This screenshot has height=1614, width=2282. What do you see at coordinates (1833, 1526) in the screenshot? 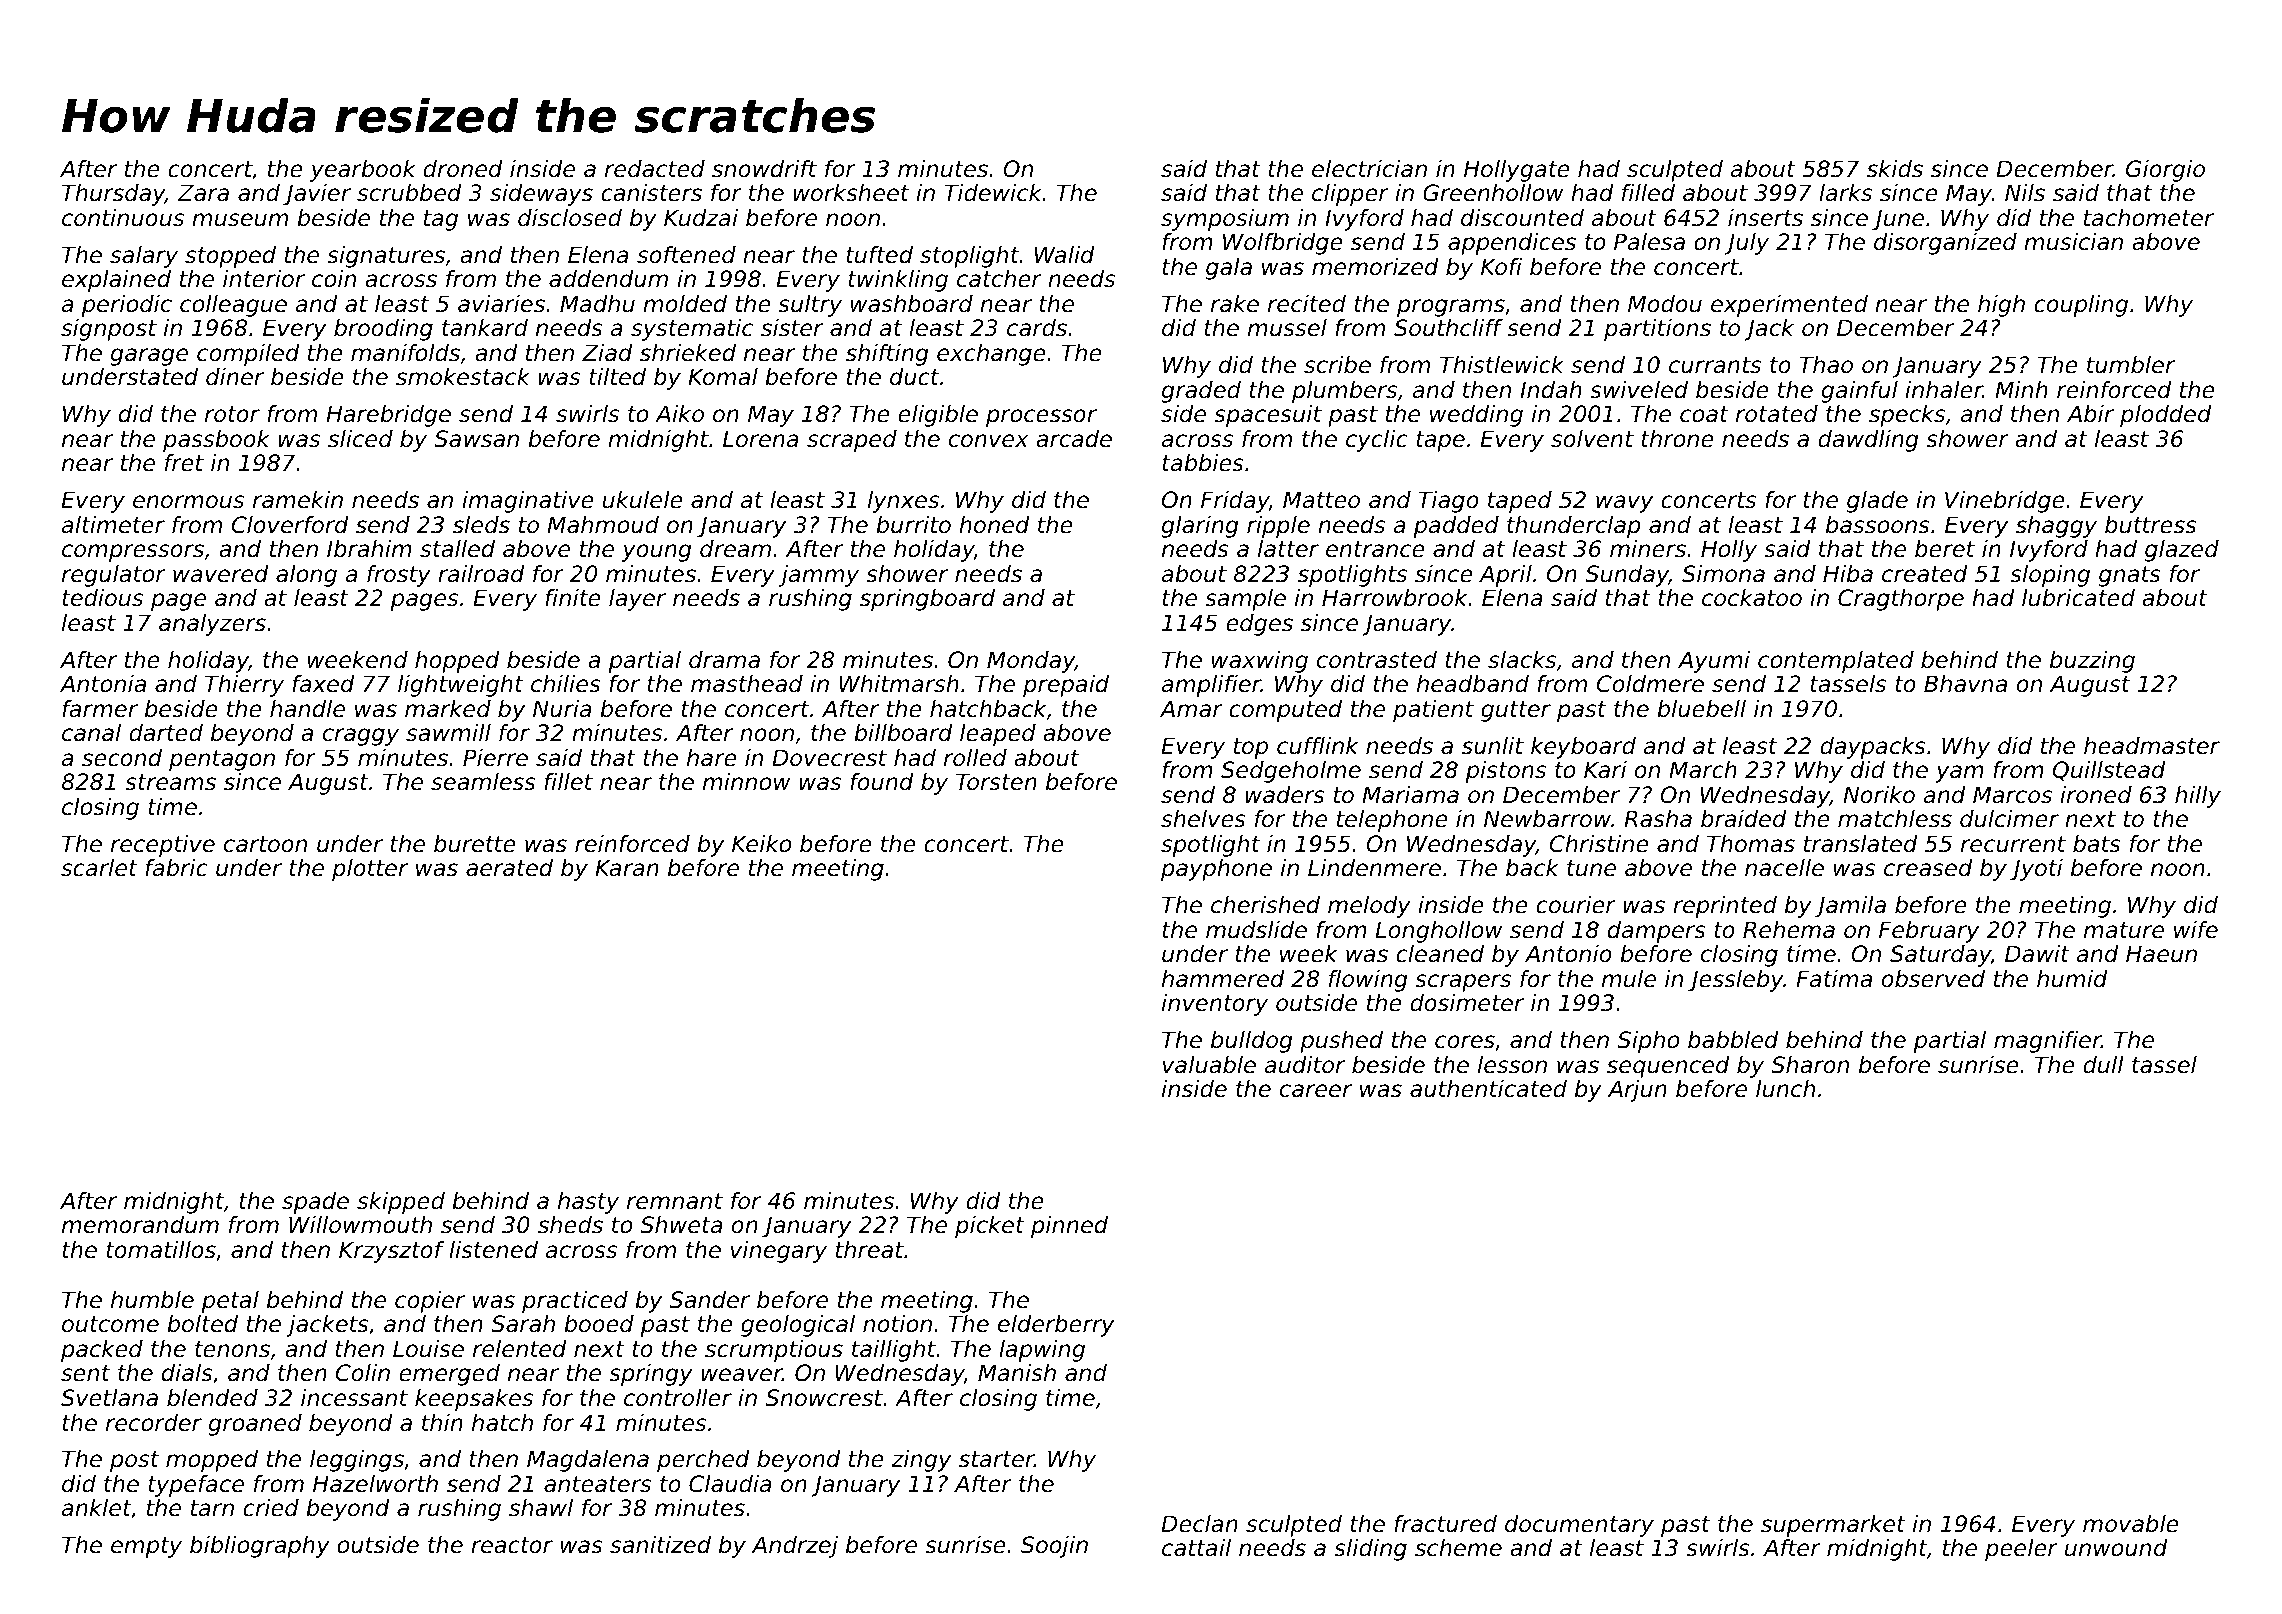
I see `supermarket` at bounding box center [1833, 1526].
